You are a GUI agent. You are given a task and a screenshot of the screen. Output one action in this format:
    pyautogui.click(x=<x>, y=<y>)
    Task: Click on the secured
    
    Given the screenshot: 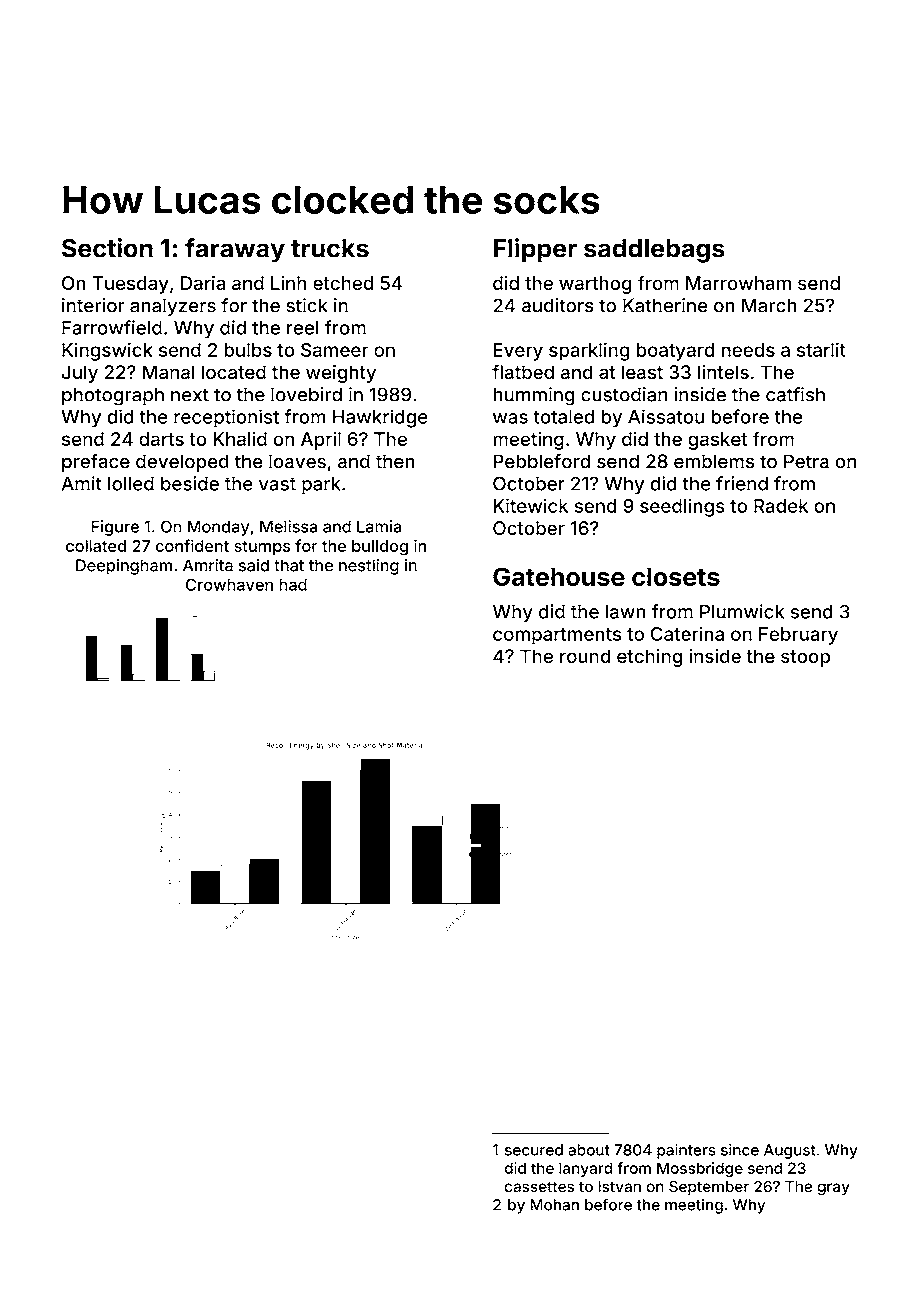 What is the action you would take?
    pyautogui.click(x=534, y=1150)
